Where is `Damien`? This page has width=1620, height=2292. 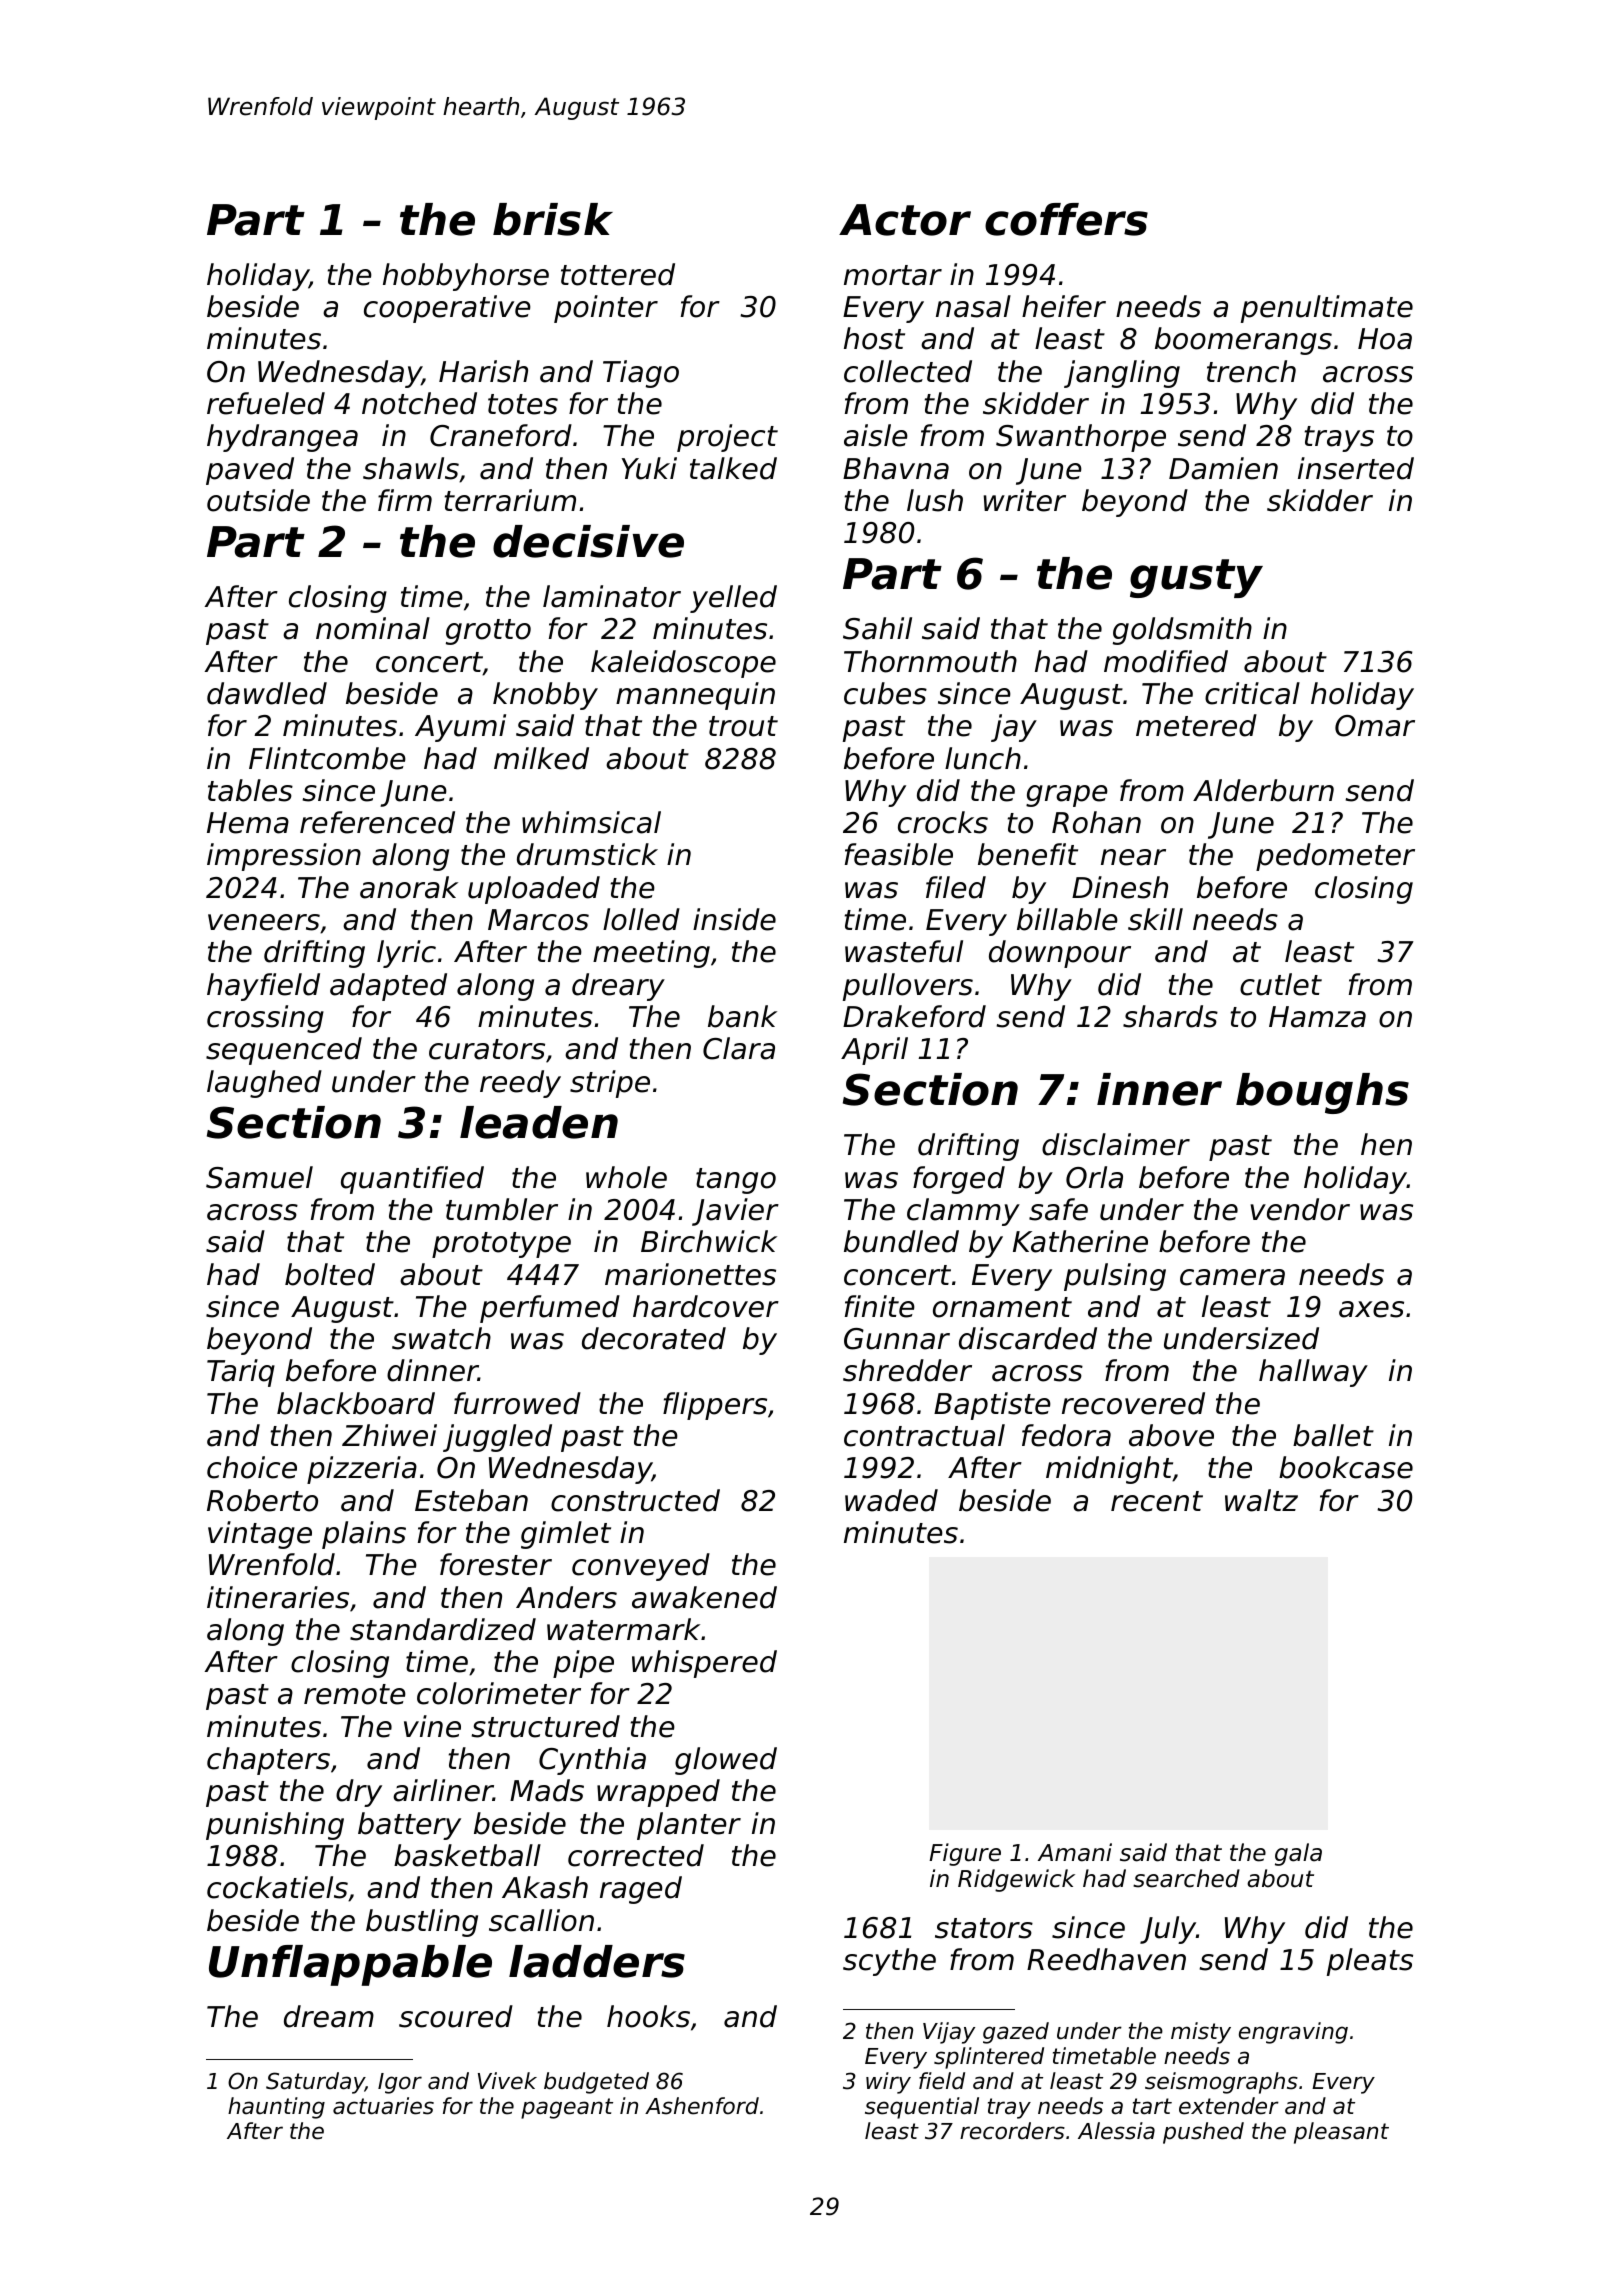 Damien is located at coordinates (1223, 468).
